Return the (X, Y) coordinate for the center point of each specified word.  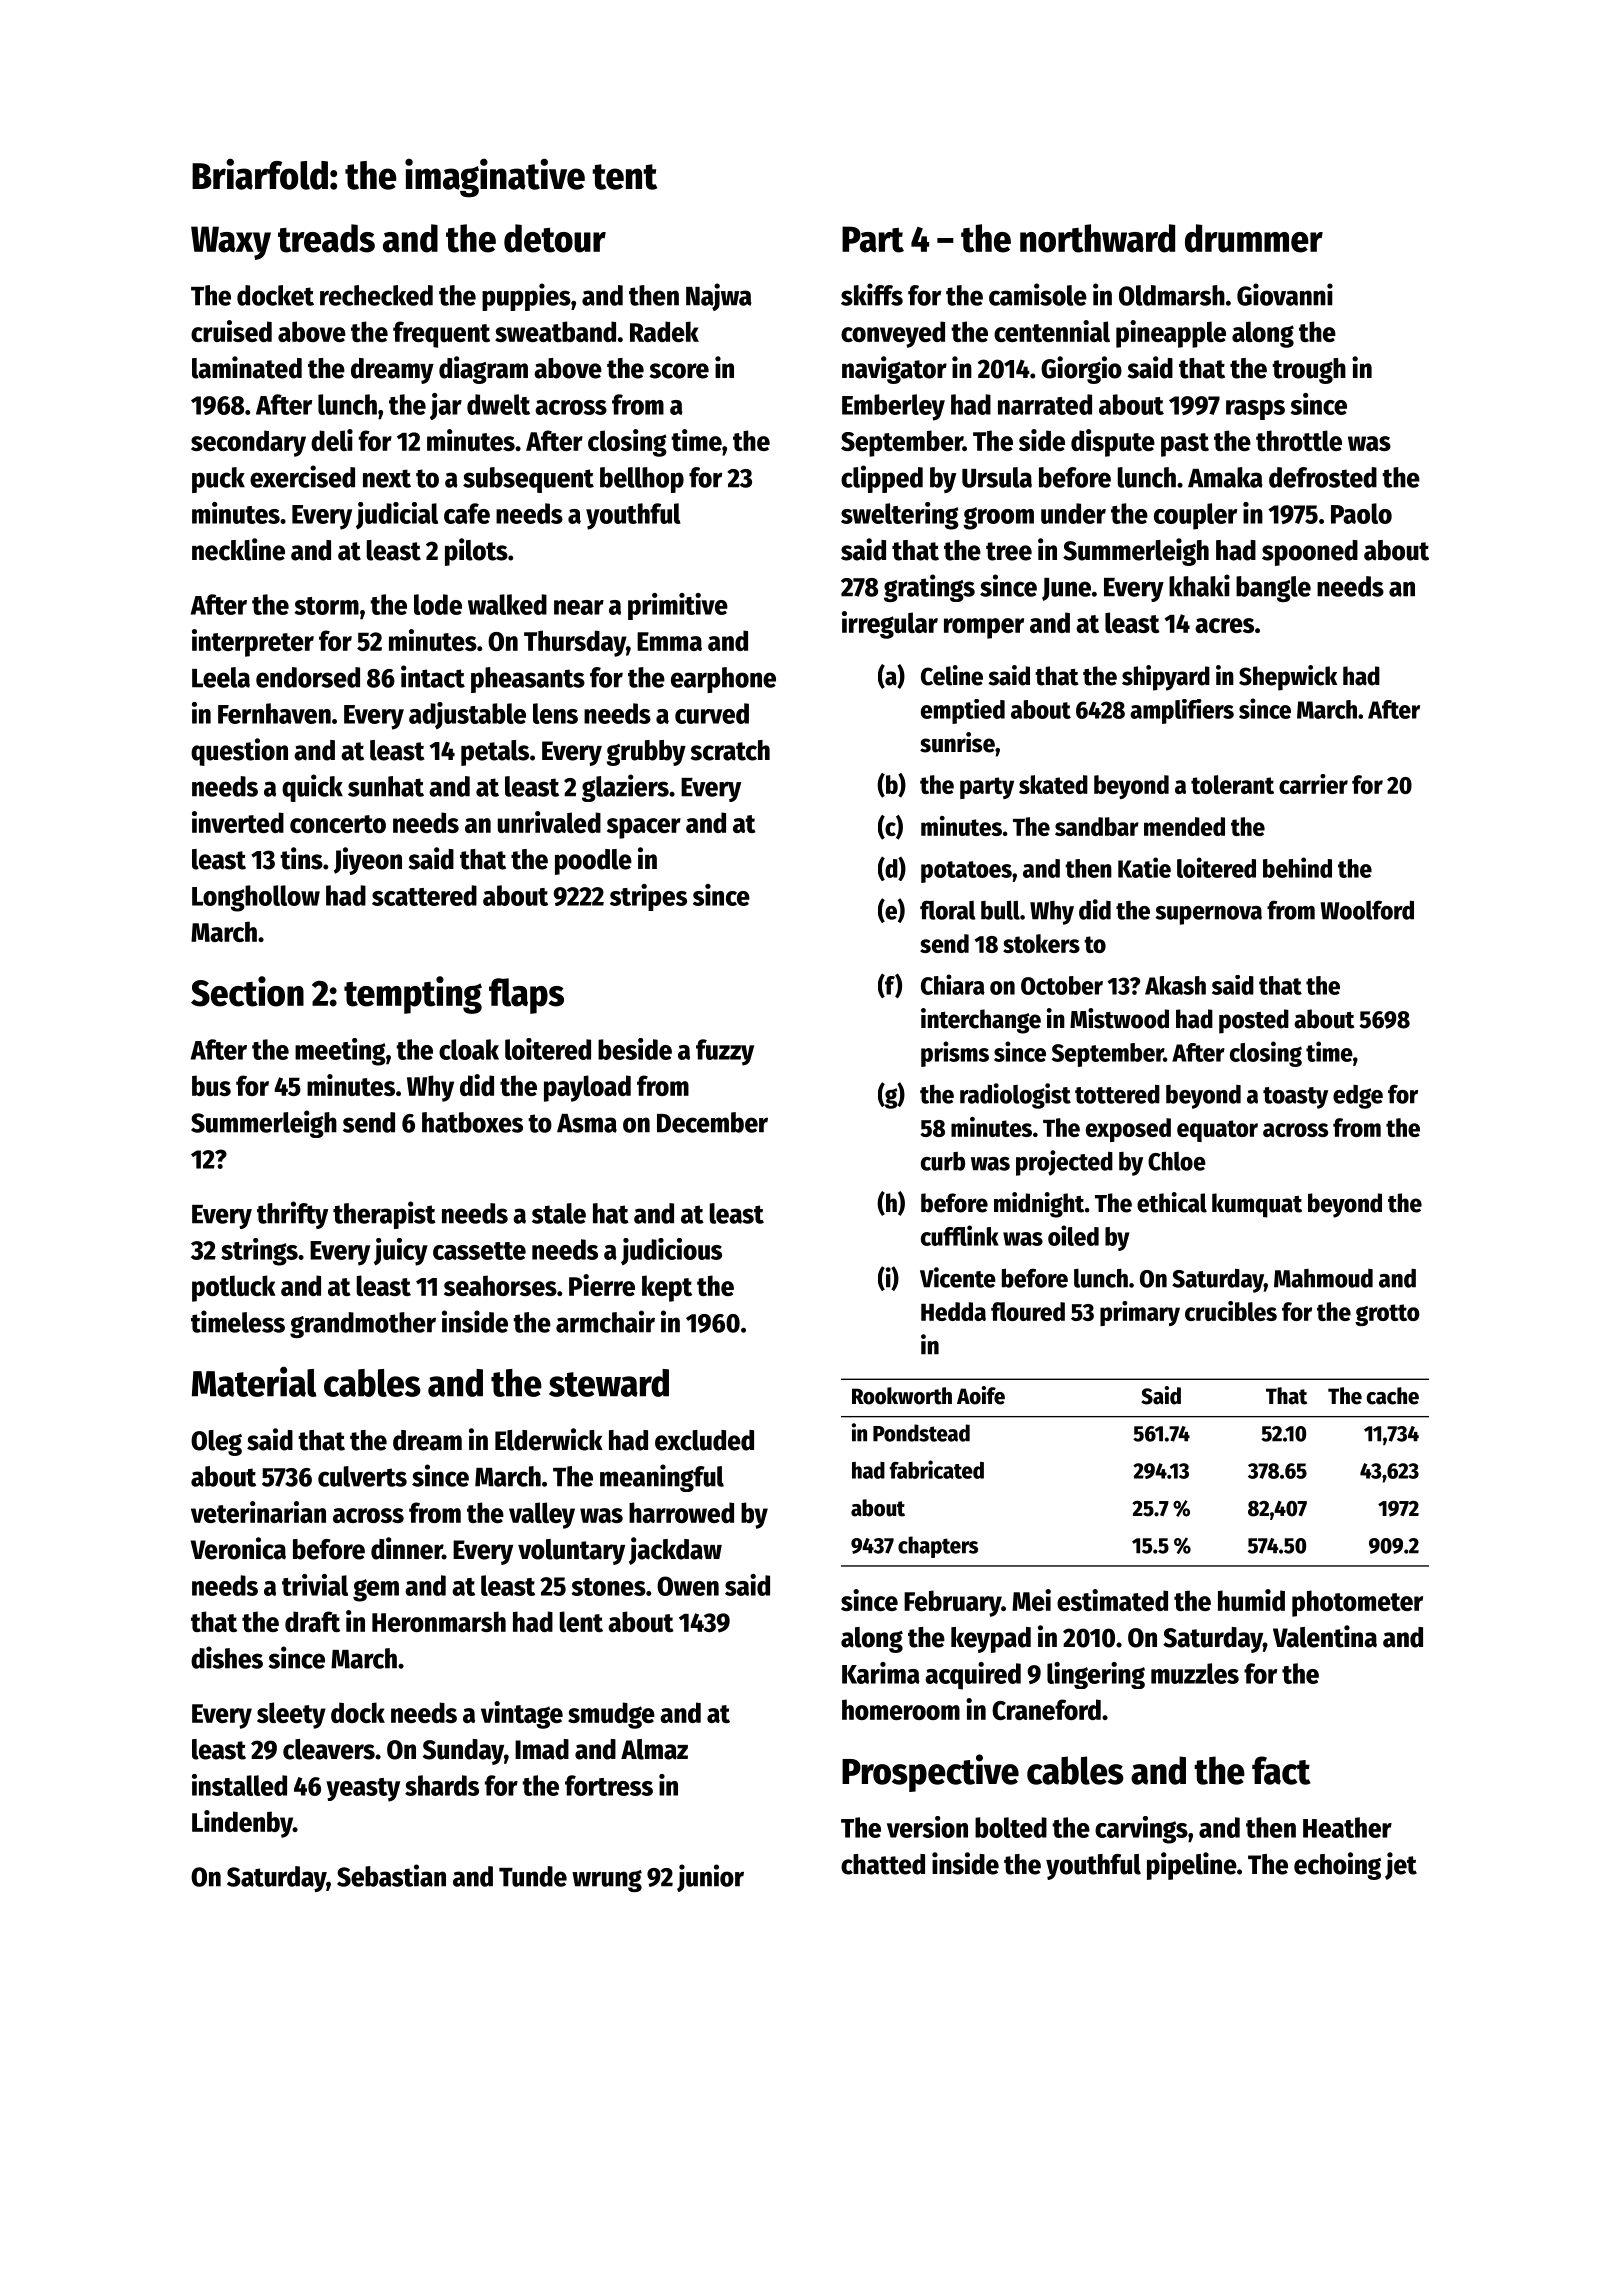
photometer (1357, 1603)
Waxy (231, 243)
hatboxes (472, 1122)
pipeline (1192, 1866)
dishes (227, 1657)
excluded (704, 1440)
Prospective (930, 1773)
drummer (1254, 238)
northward (1097, 238)
